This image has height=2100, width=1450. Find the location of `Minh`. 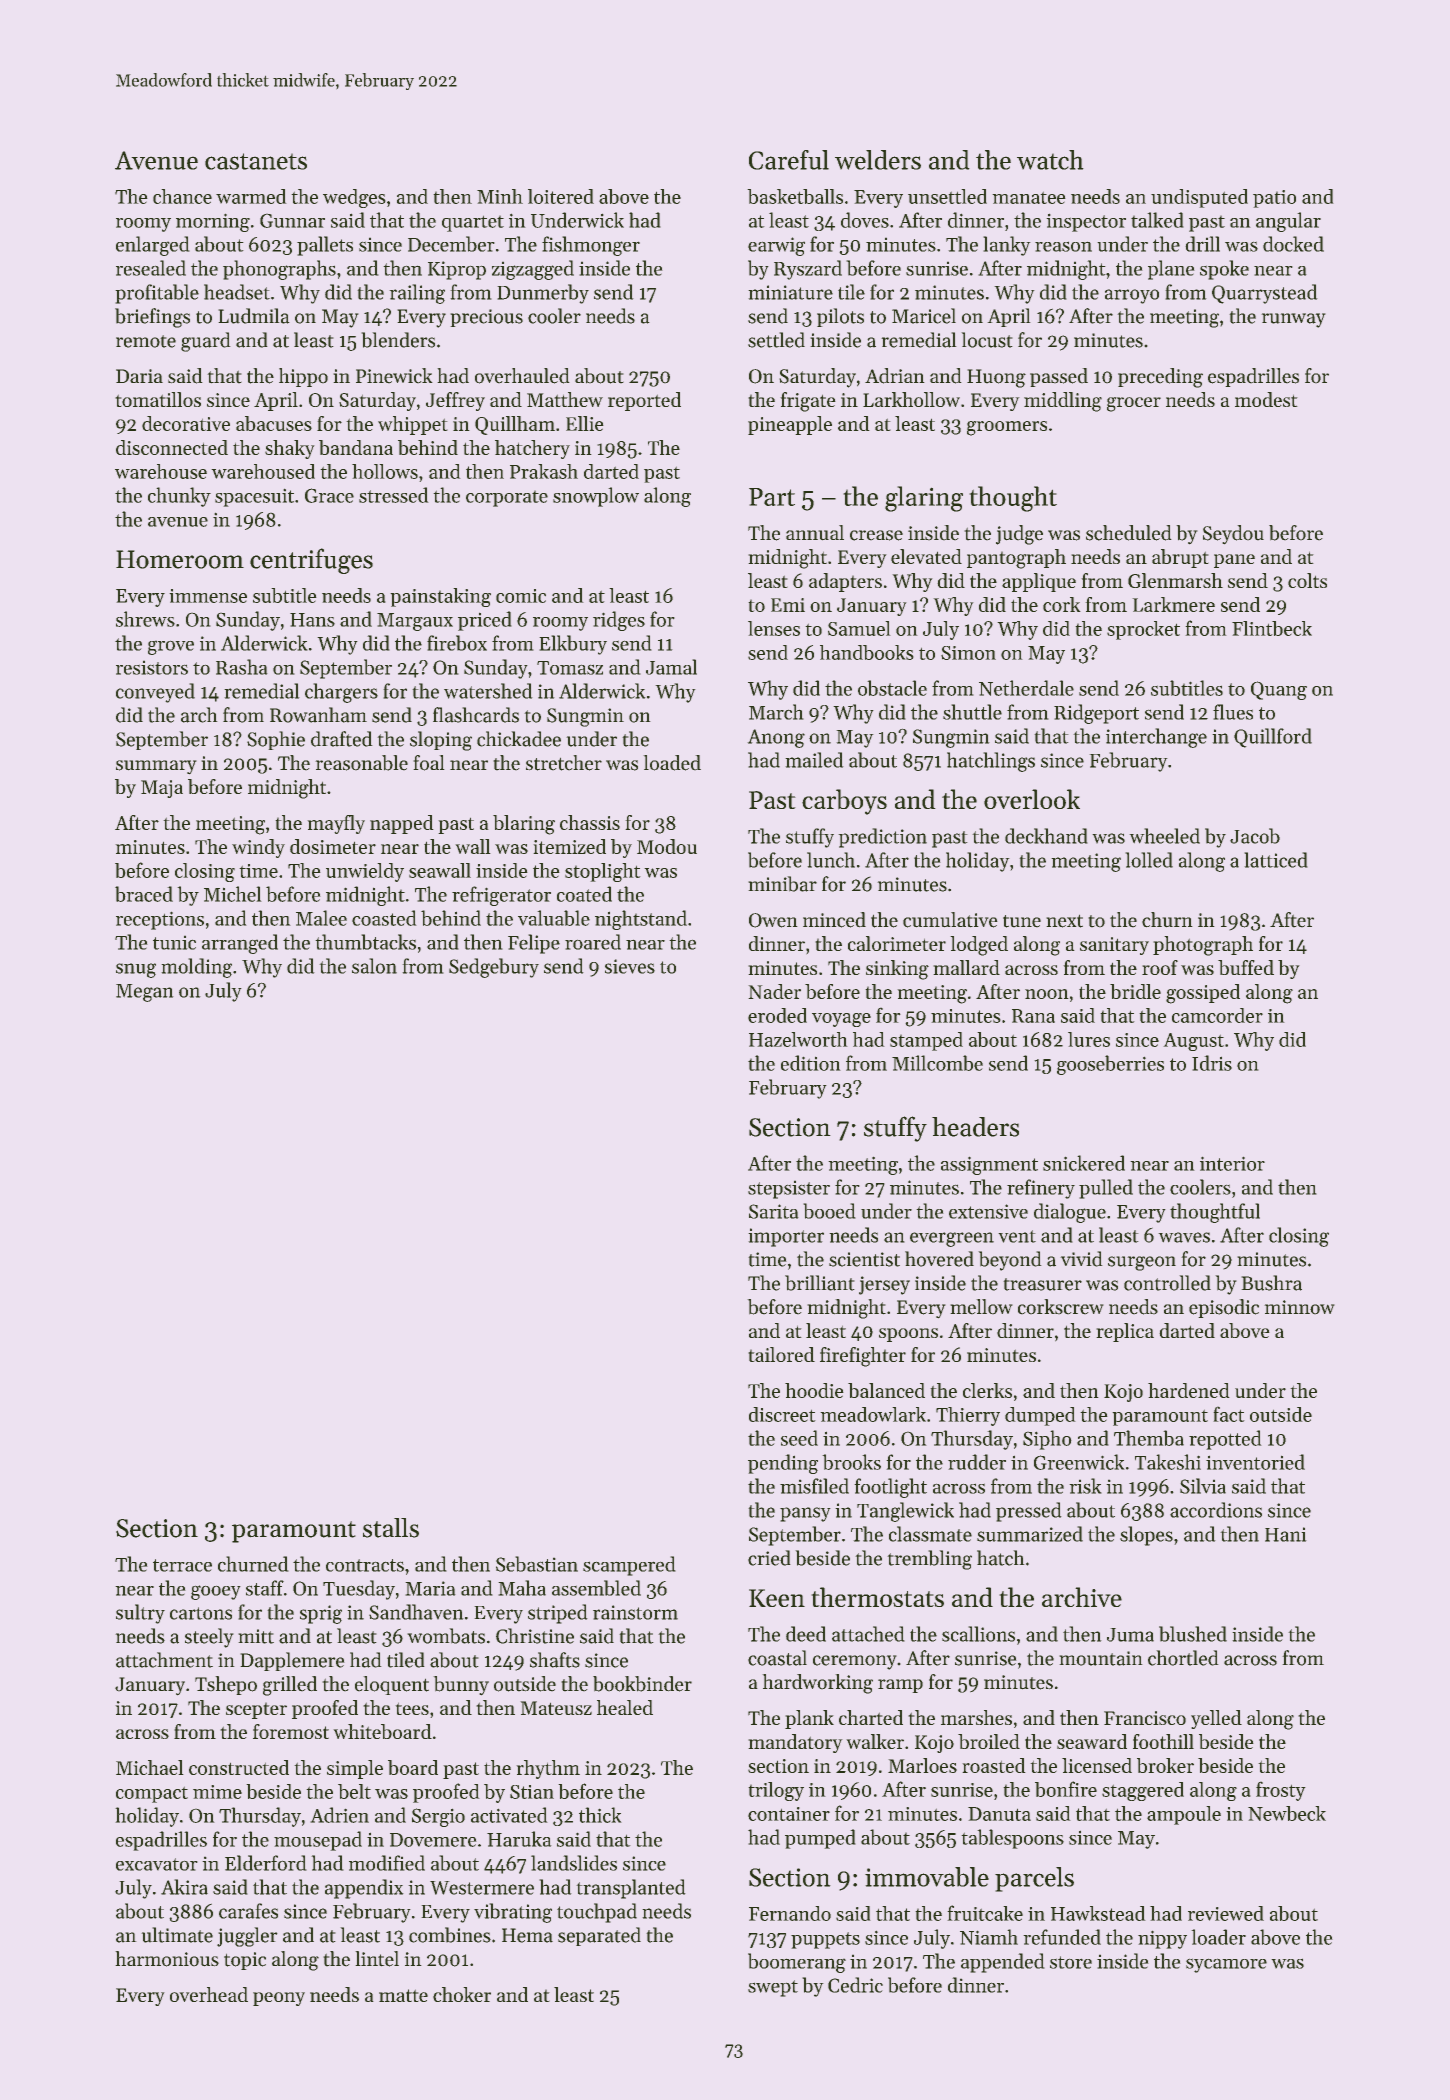

Minh is located at coordinates (500, 196).
